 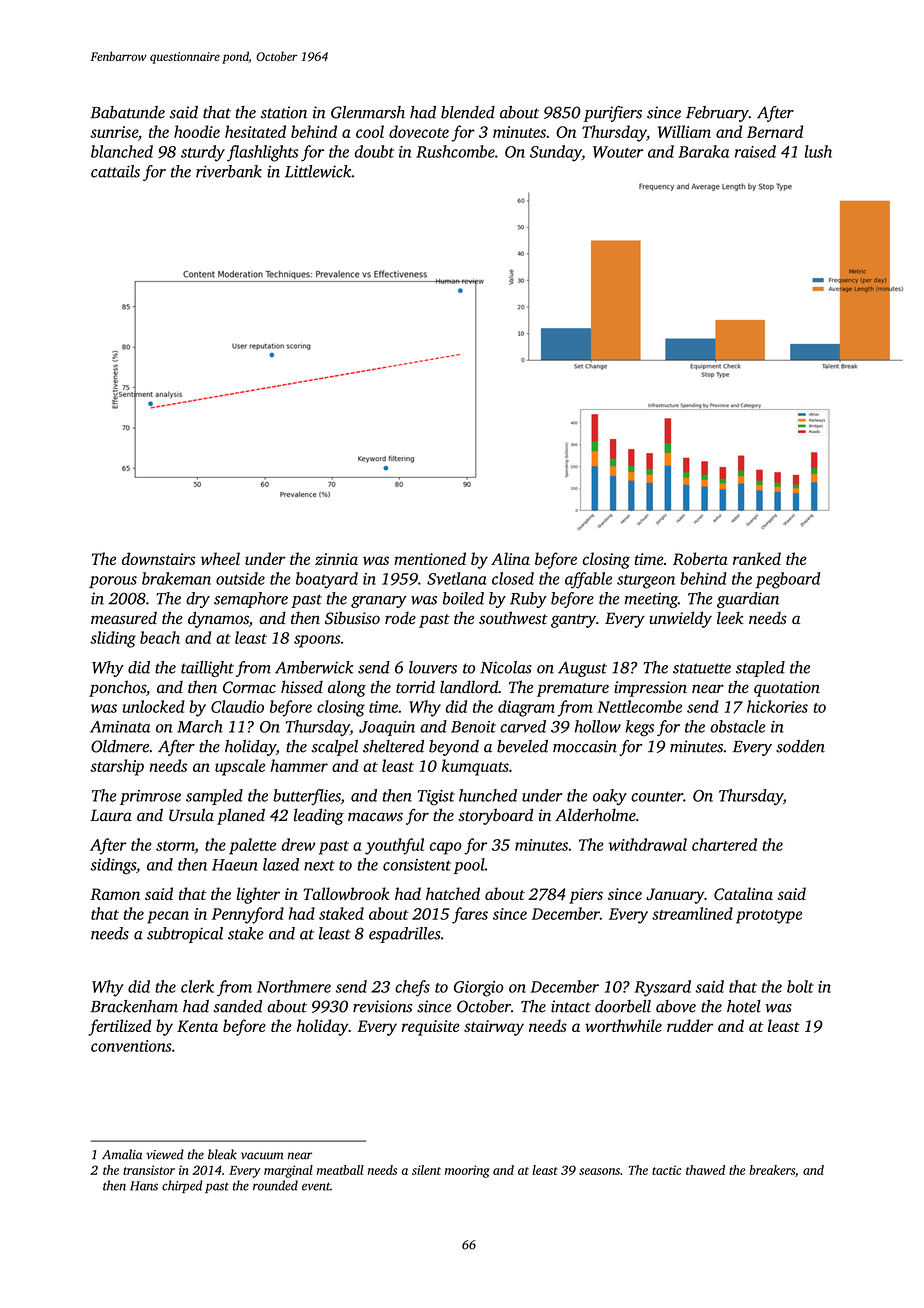 What do you see at coordinates (400, 618) in the screenshot?
I see `rode` at bounding box center [400, 618].
